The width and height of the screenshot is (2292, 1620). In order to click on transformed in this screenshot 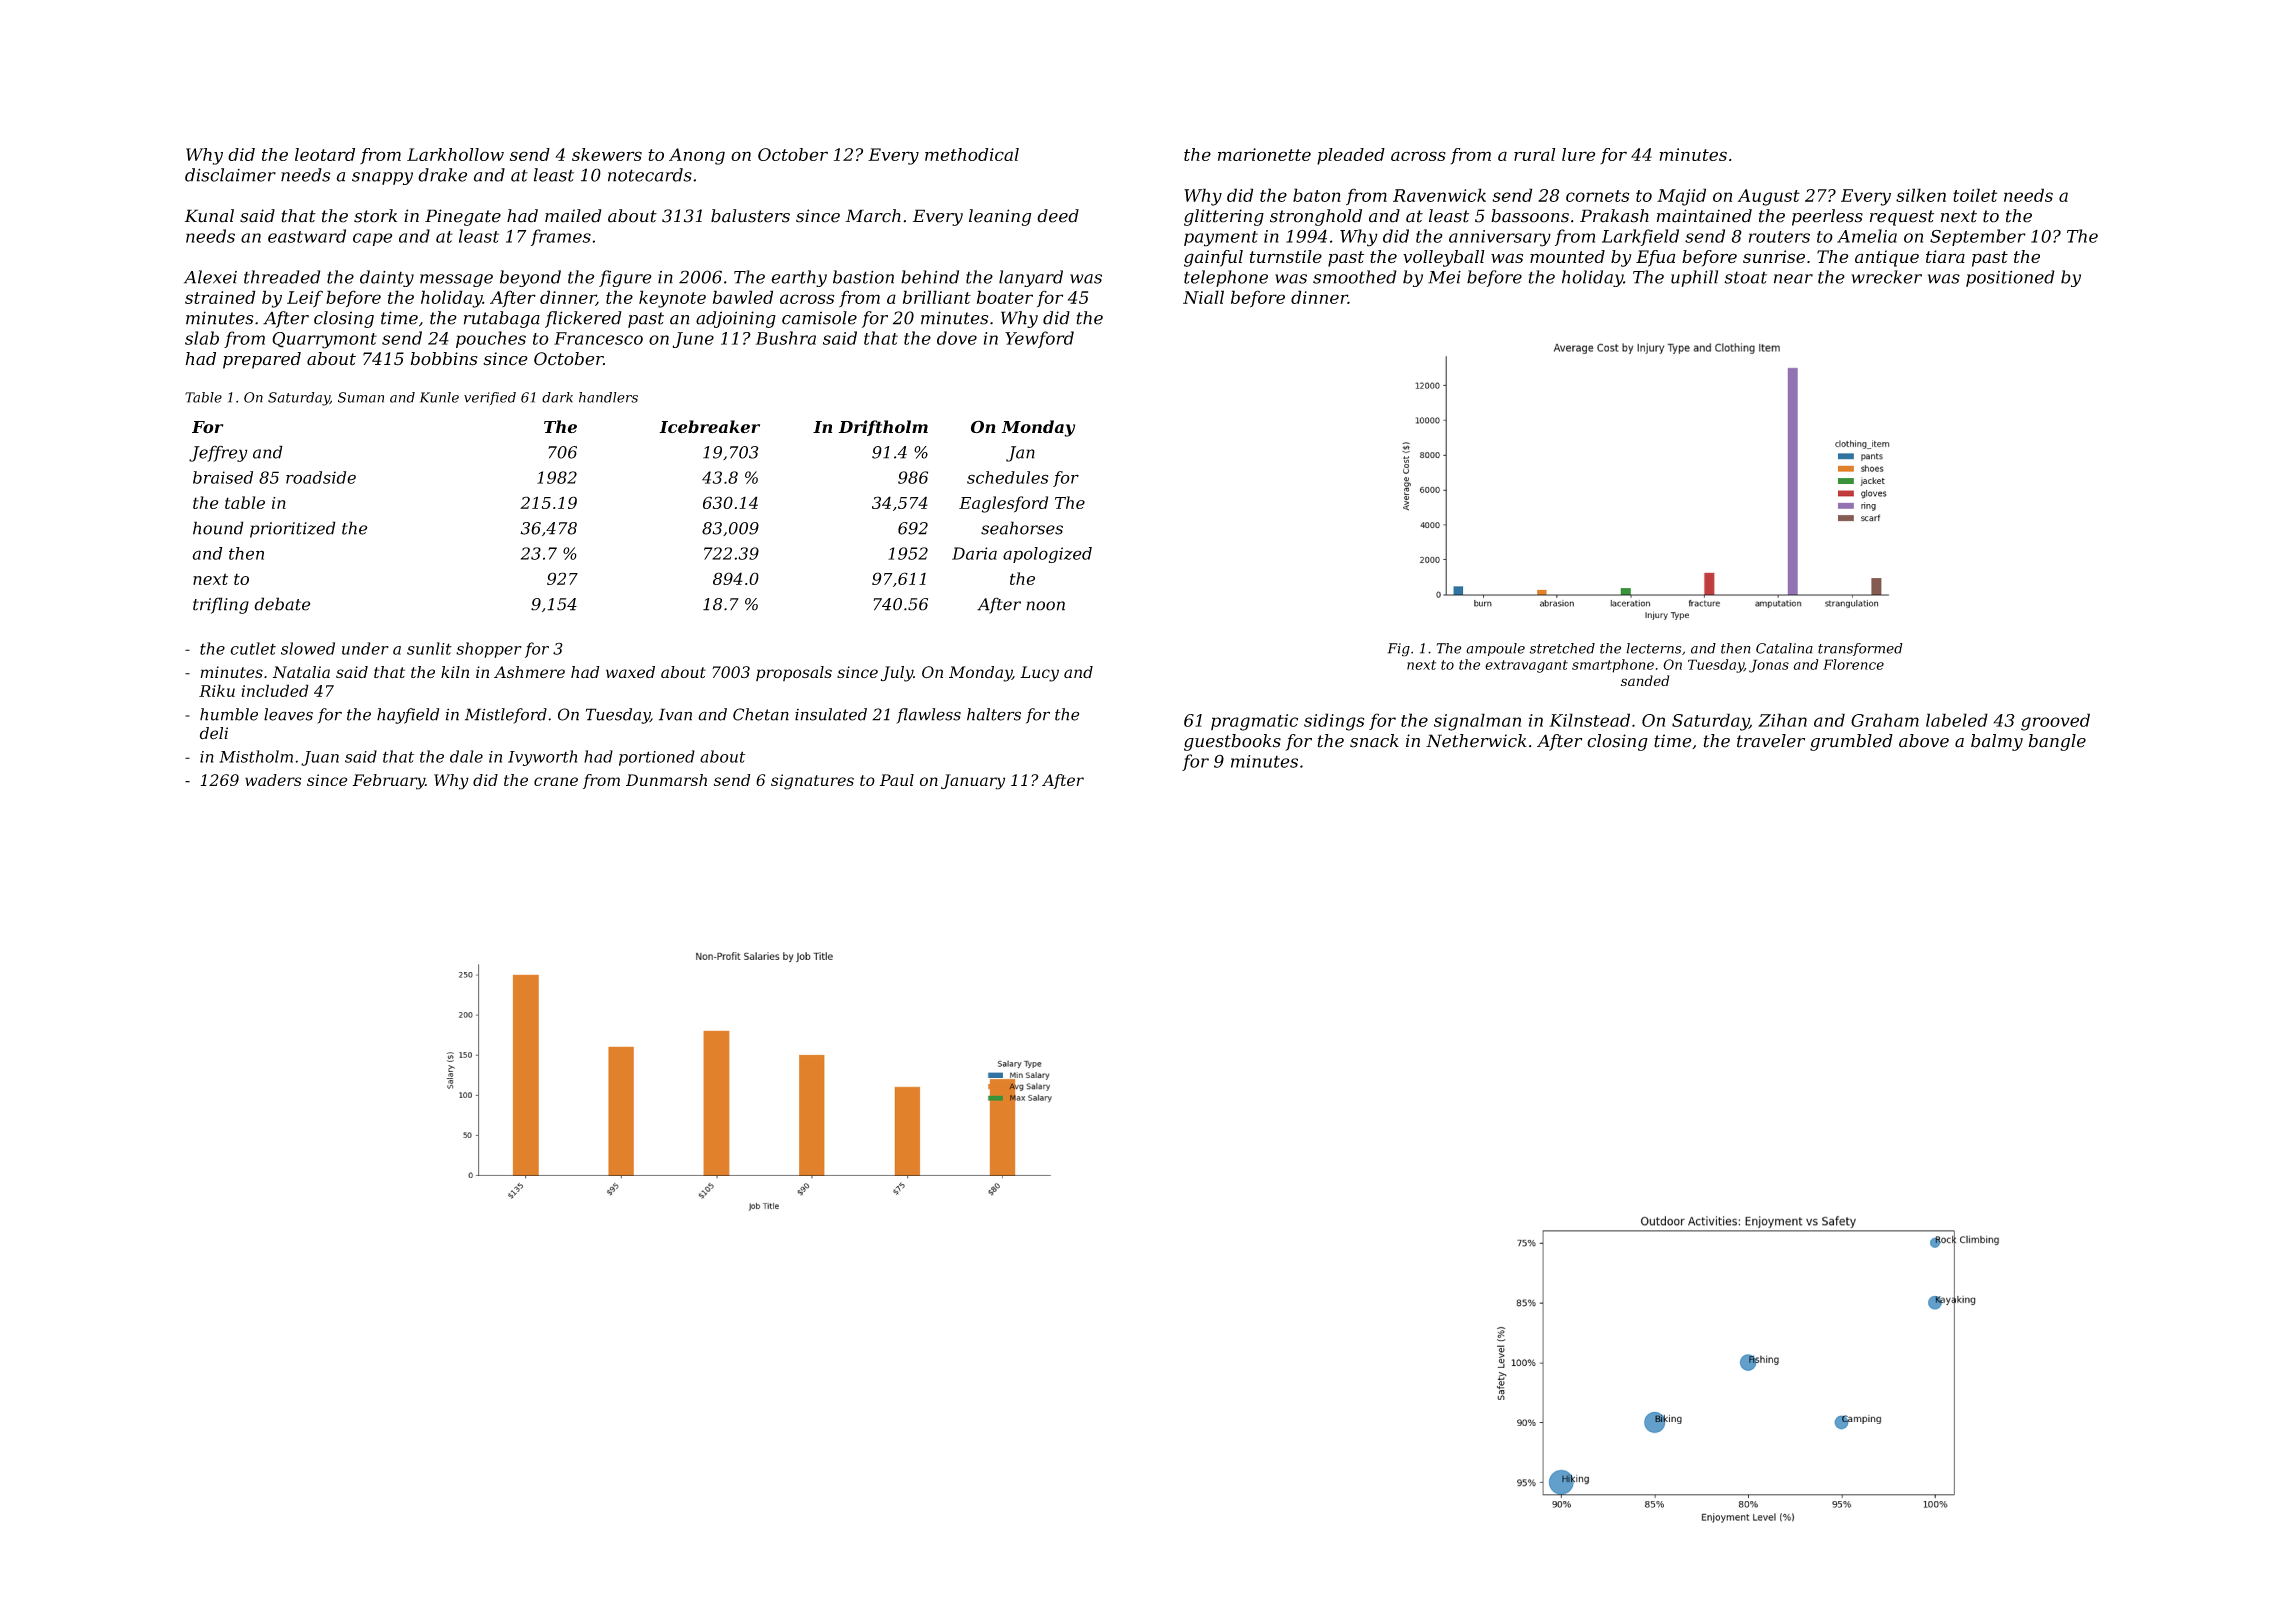, I will do `click(1860, 649)`.
